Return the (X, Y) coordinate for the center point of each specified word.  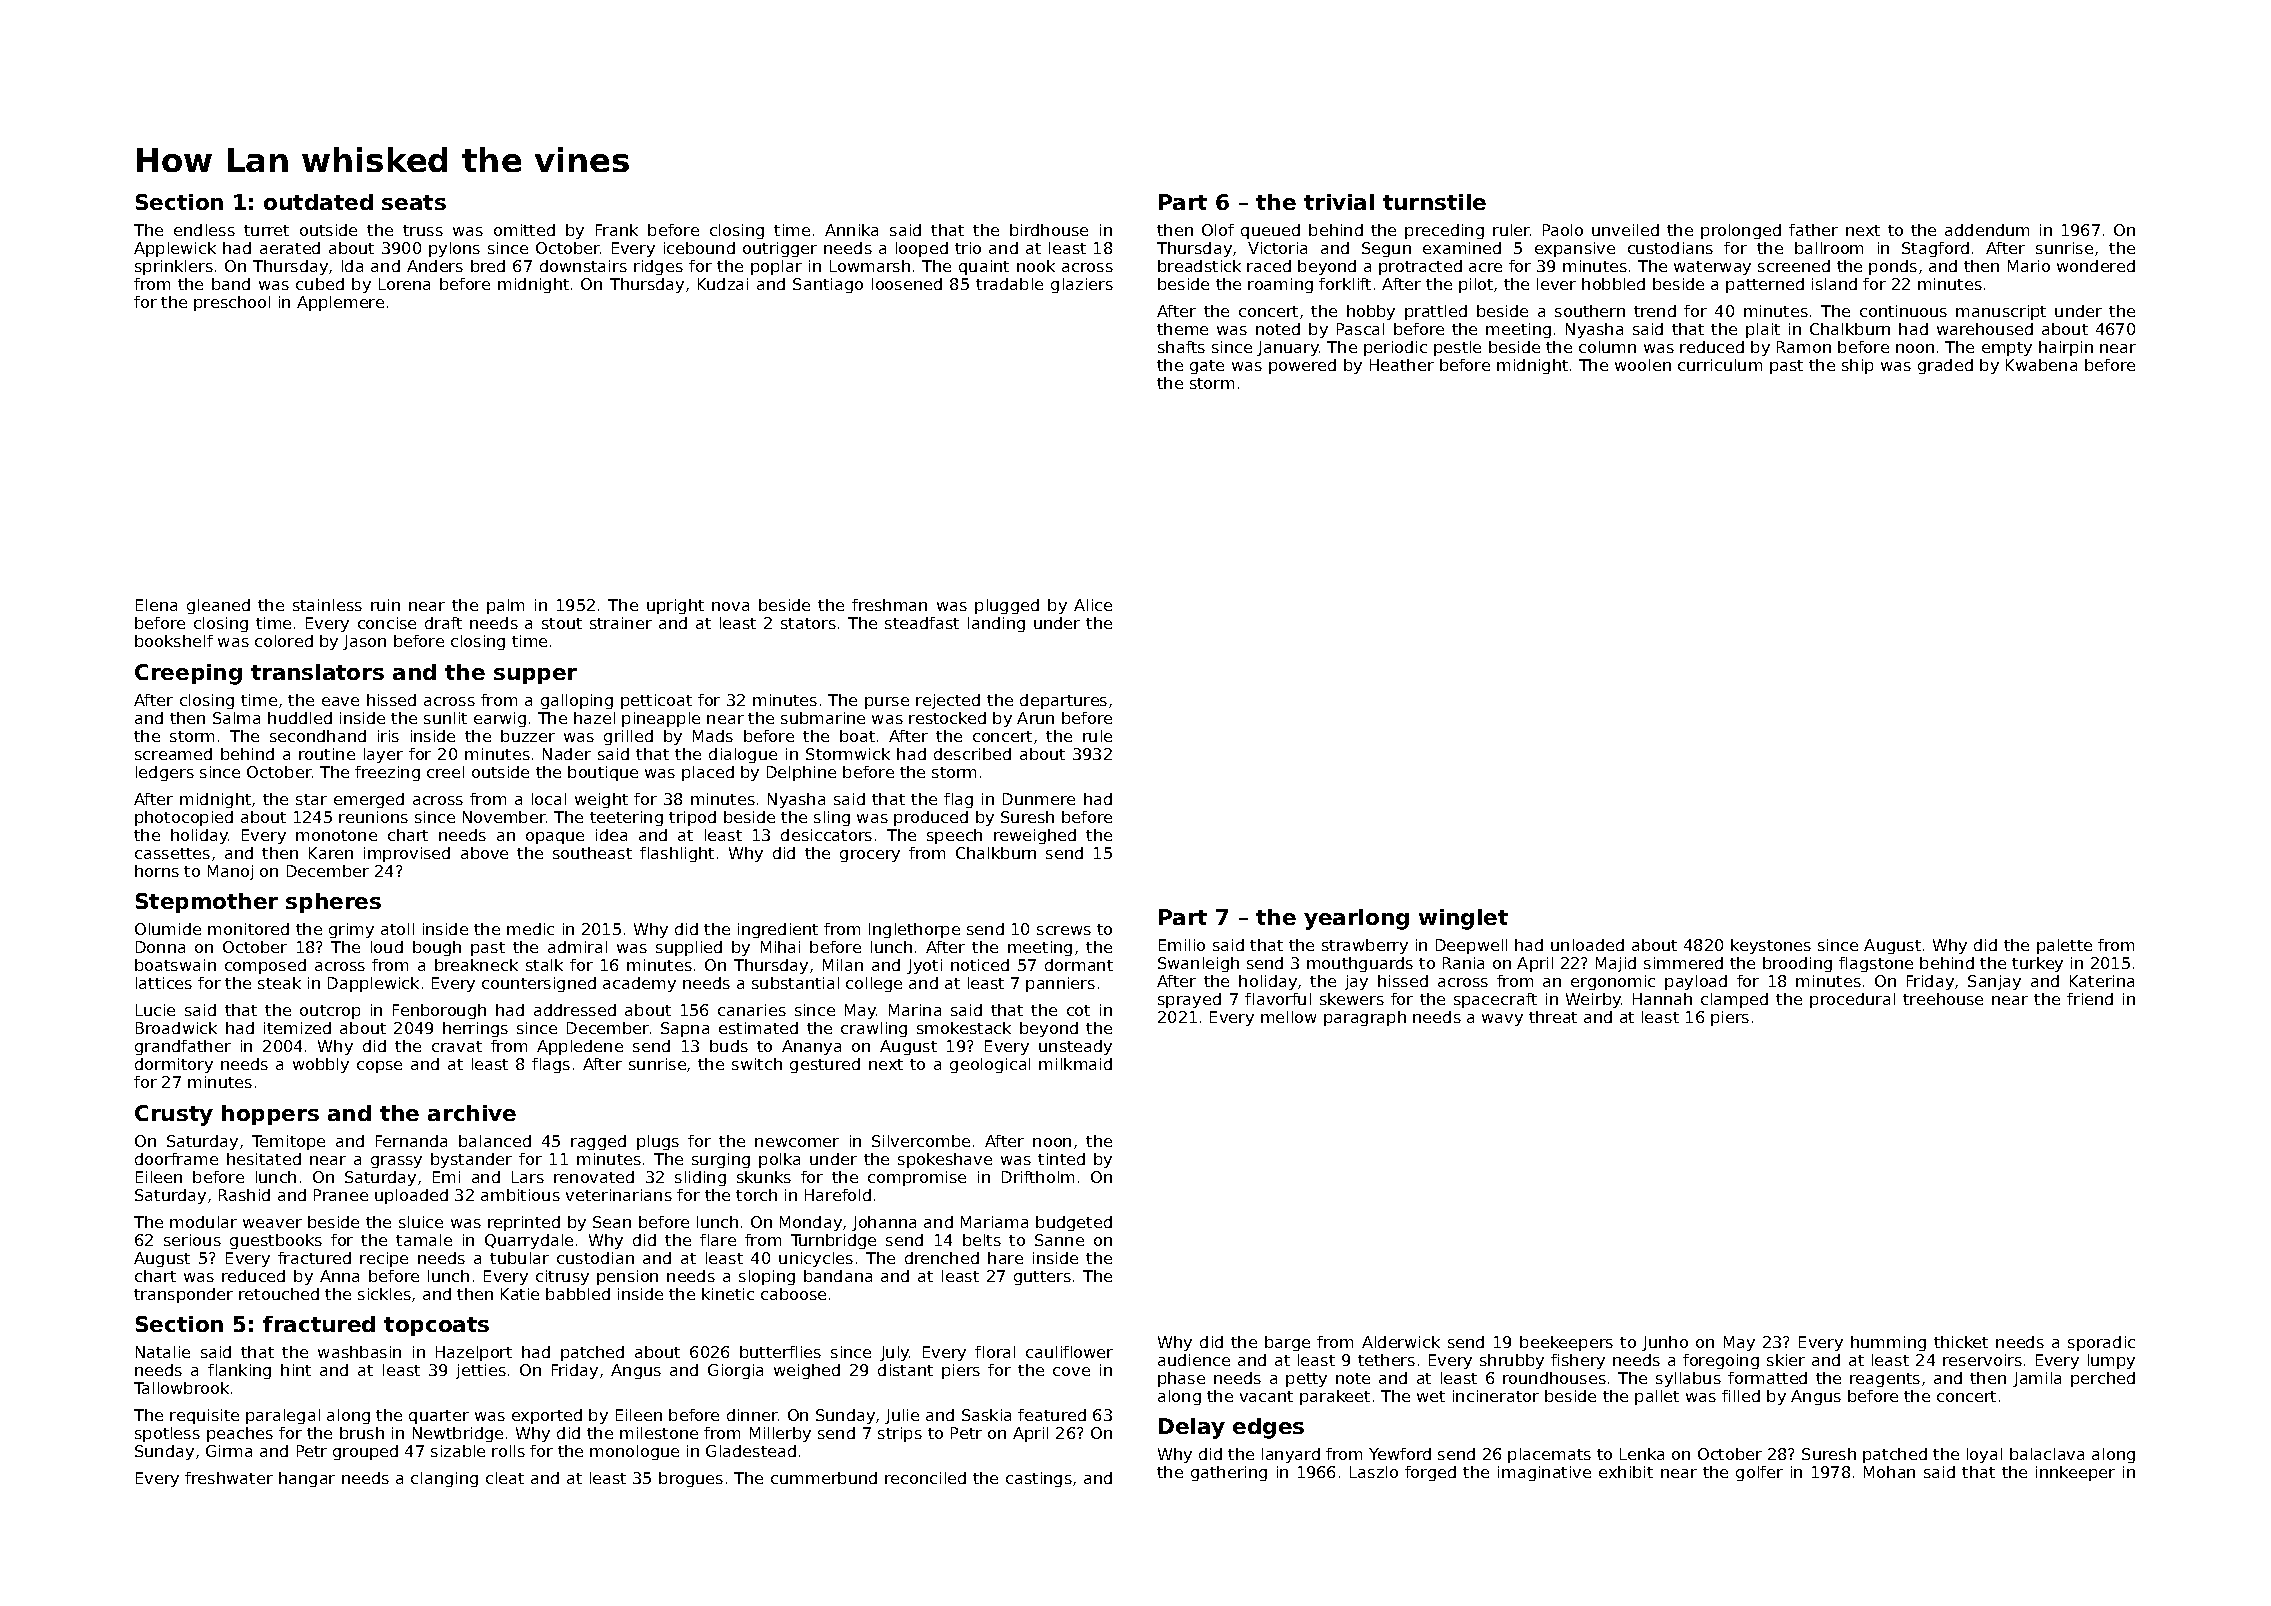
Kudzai (723, 284)
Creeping (188, 674)
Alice (1093, 605)
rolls (508, 1451)
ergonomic (1613, 982)
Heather (1402, 365)
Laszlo (1374, 1472)
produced (931, 818)
